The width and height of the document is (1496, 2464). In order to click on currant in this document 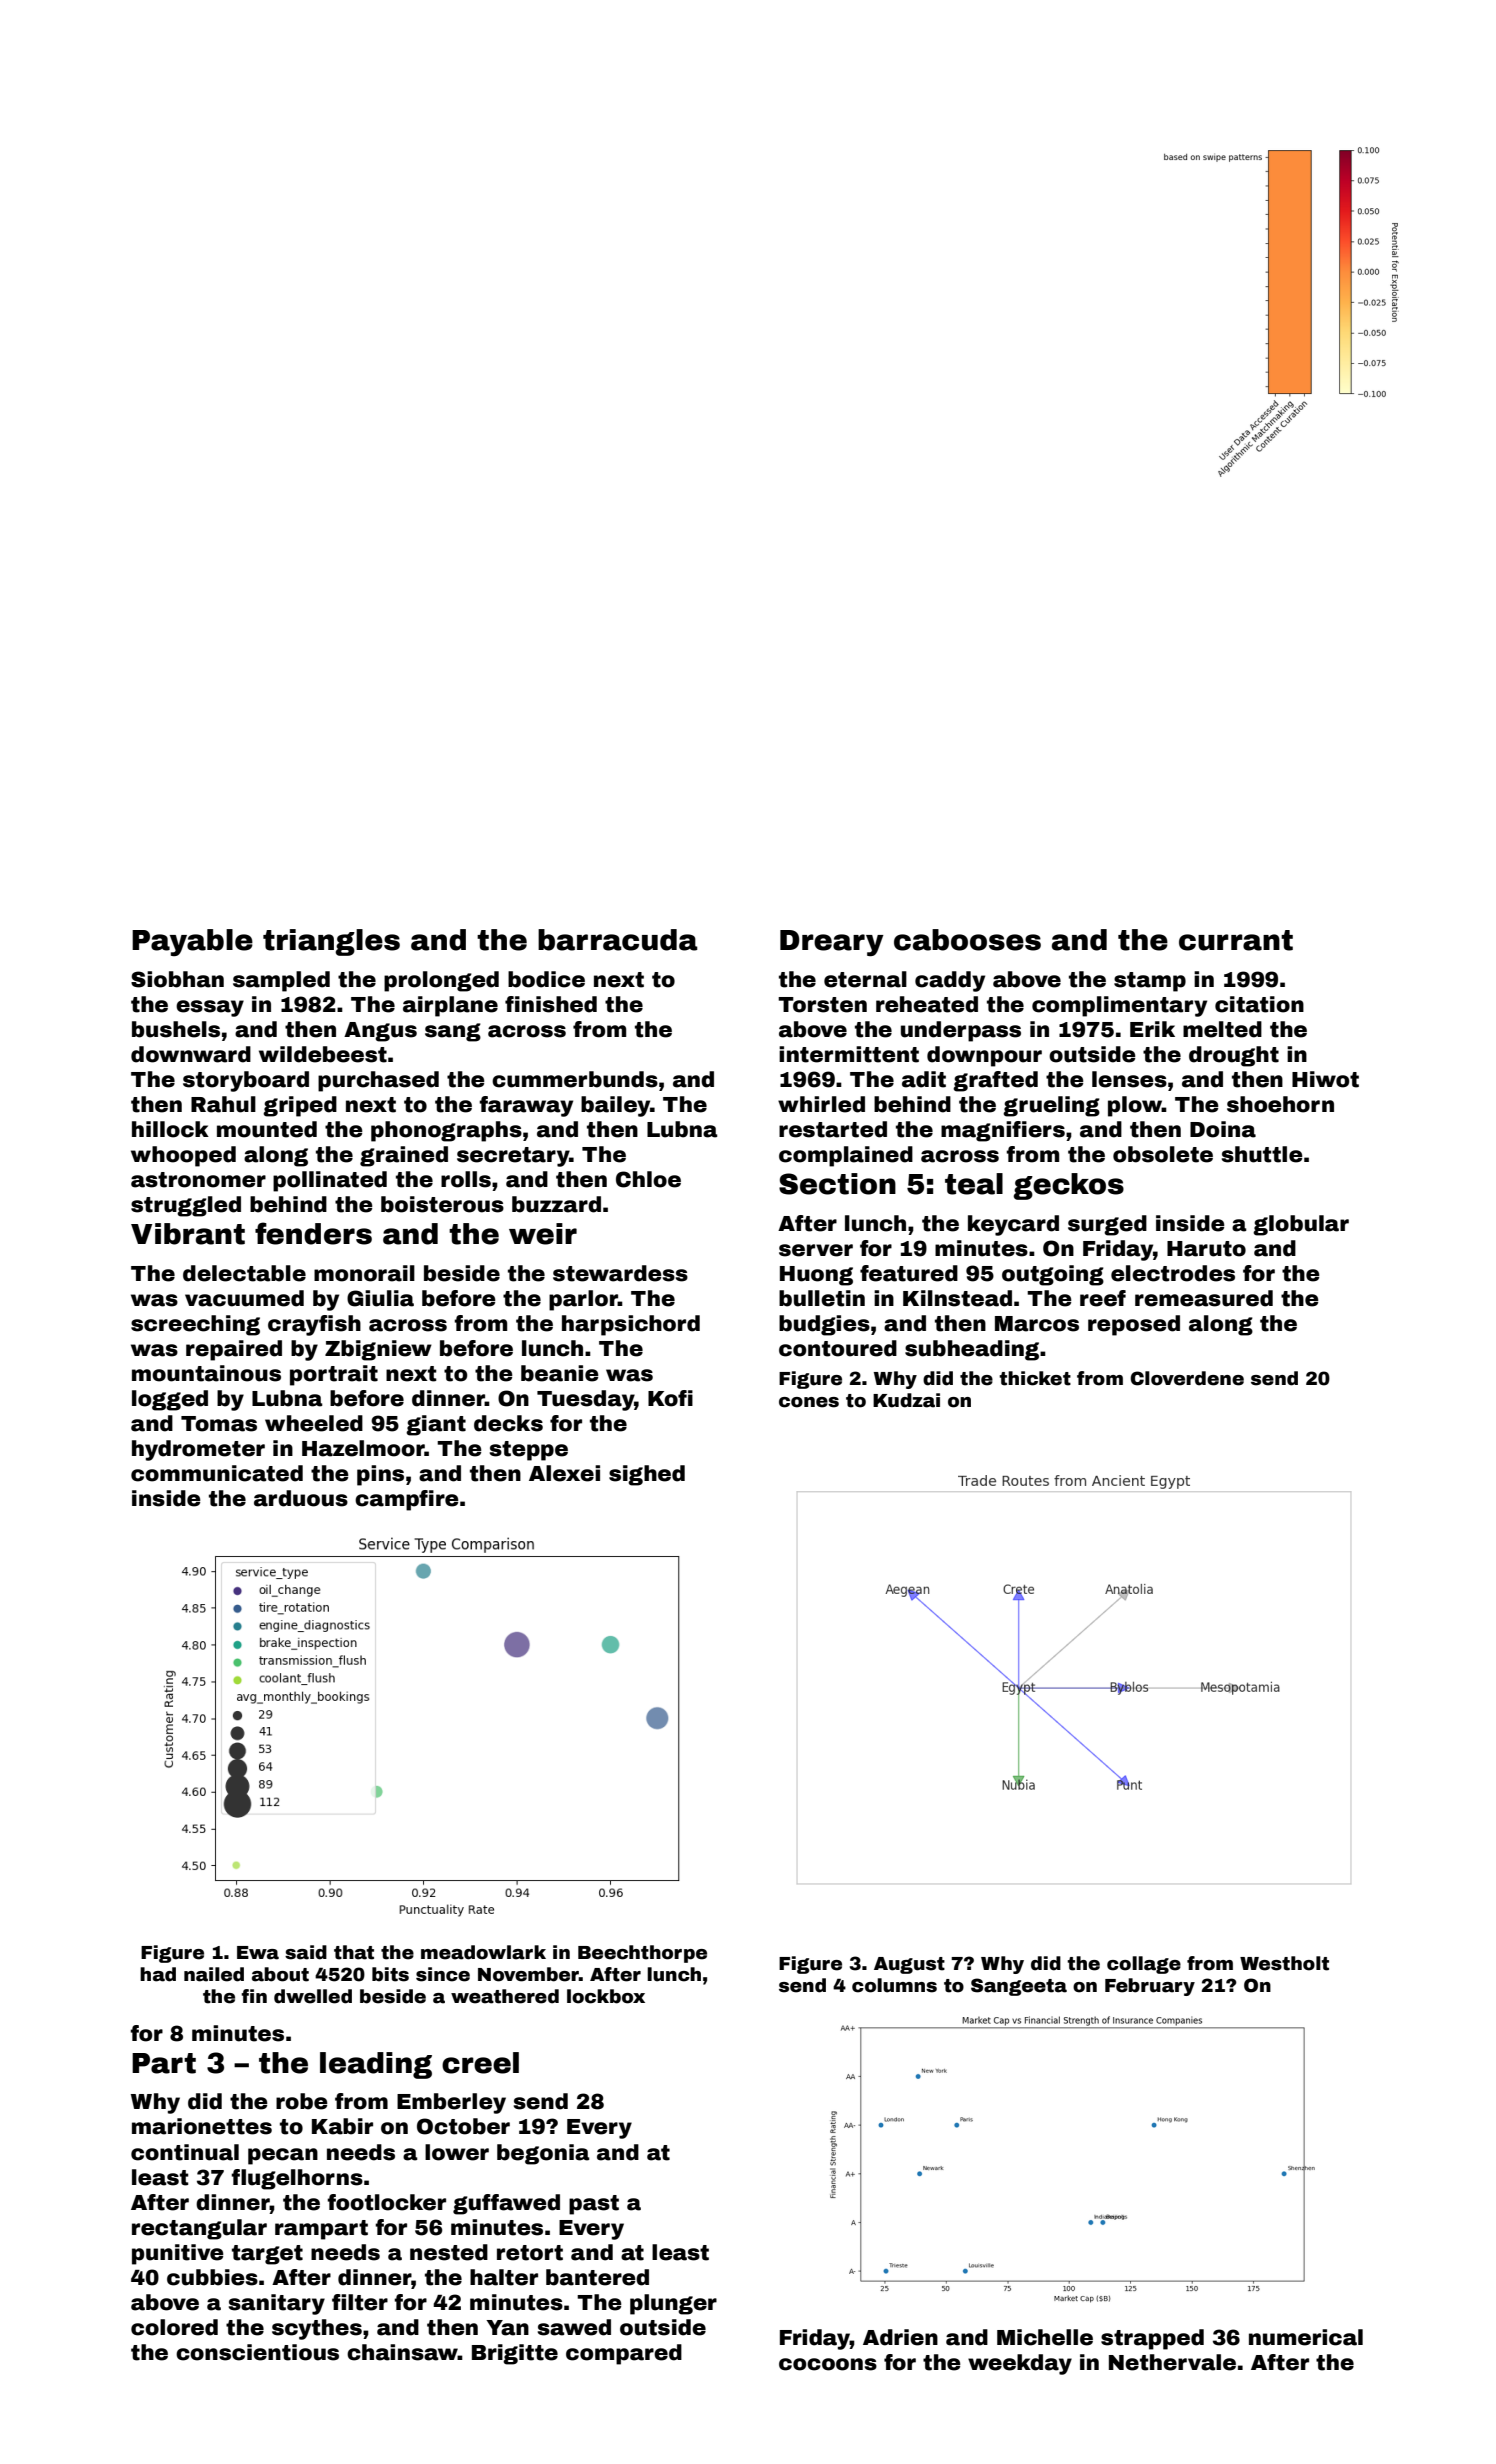, I will do `click(1236, 940)`.
